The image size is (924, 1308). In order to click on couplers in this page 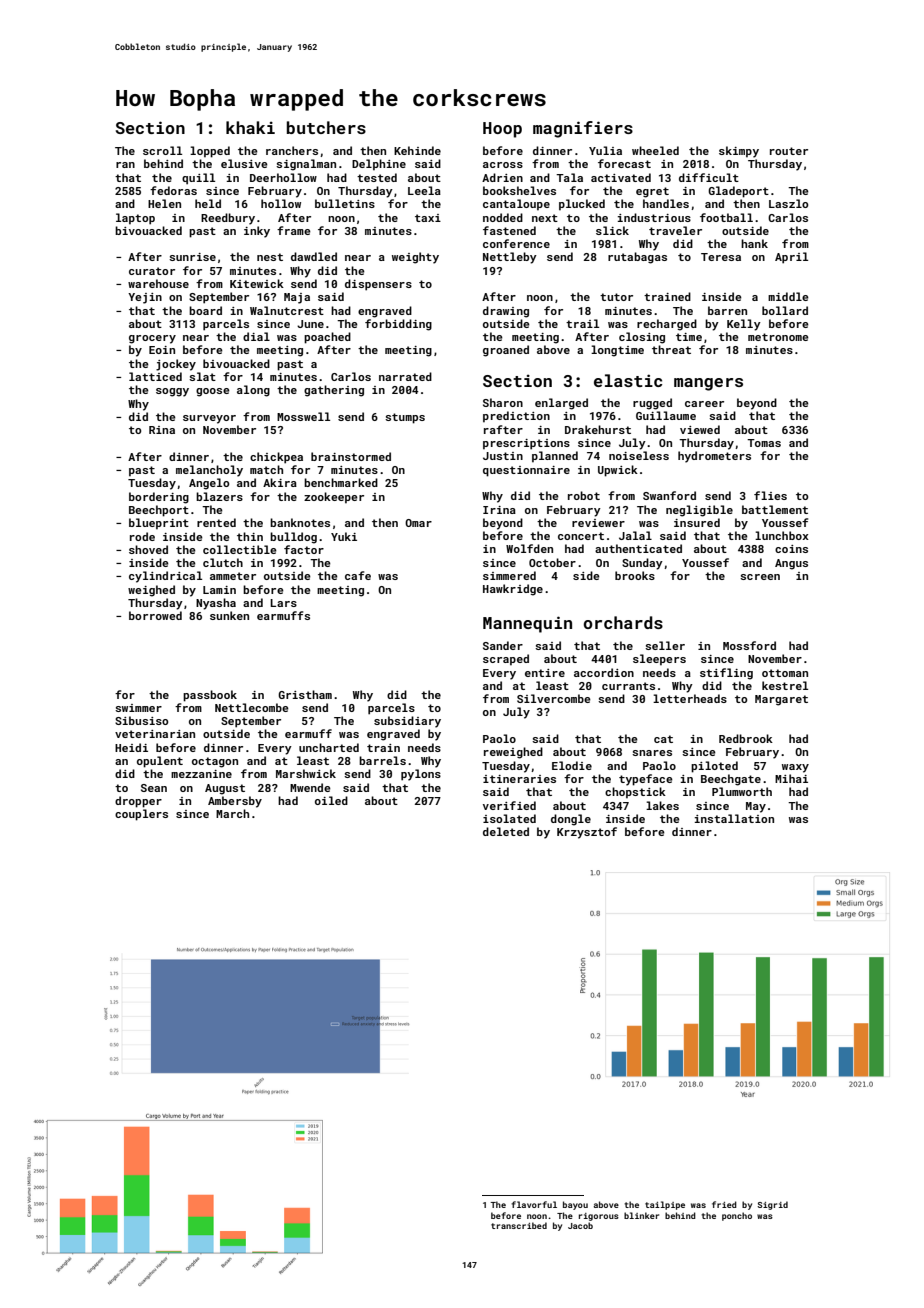, I will do `click(141, 815)`.
